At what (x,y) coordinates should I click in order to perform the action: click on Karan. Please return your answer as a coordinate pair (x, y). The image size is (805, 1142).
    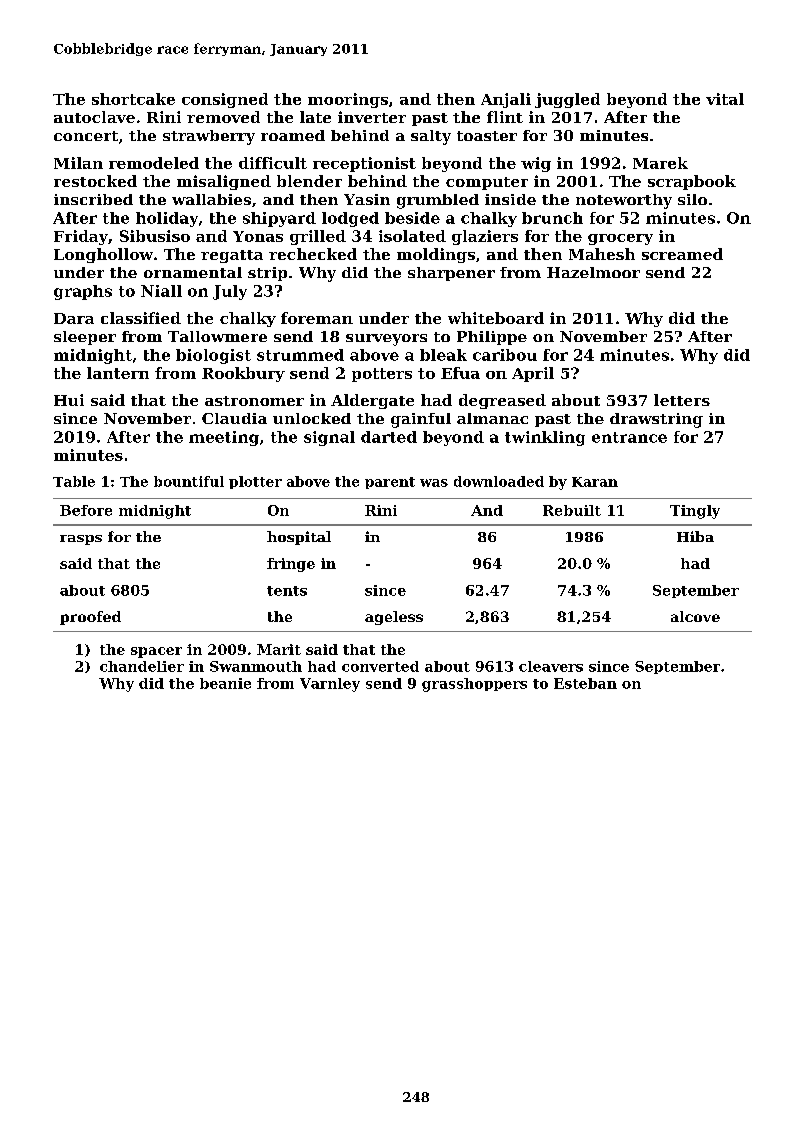
    Looking at the image, I should click on (595, 482).
